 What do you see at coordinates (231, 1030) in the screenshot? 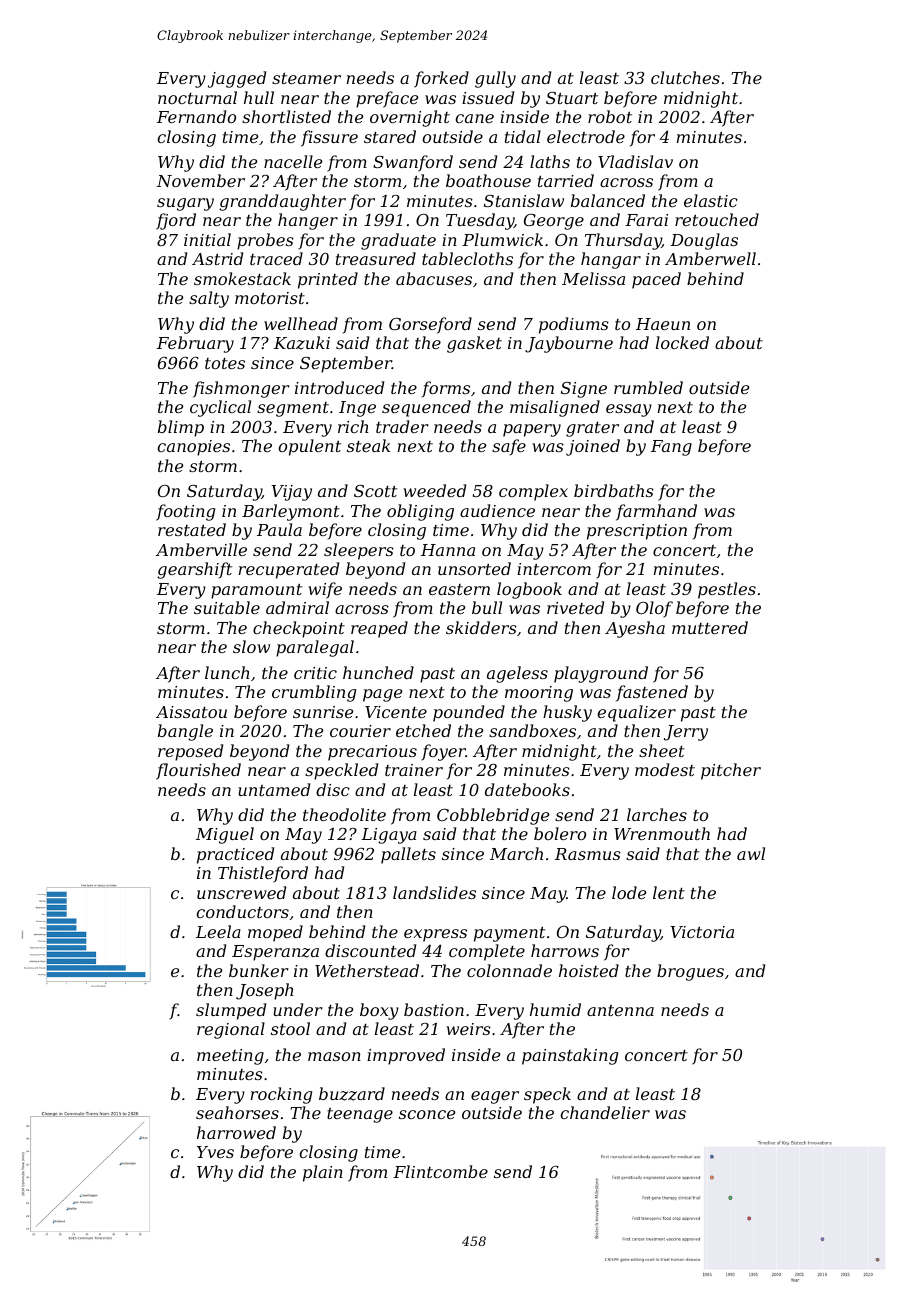
I see `regional` at bounding box center [231, 1030].
